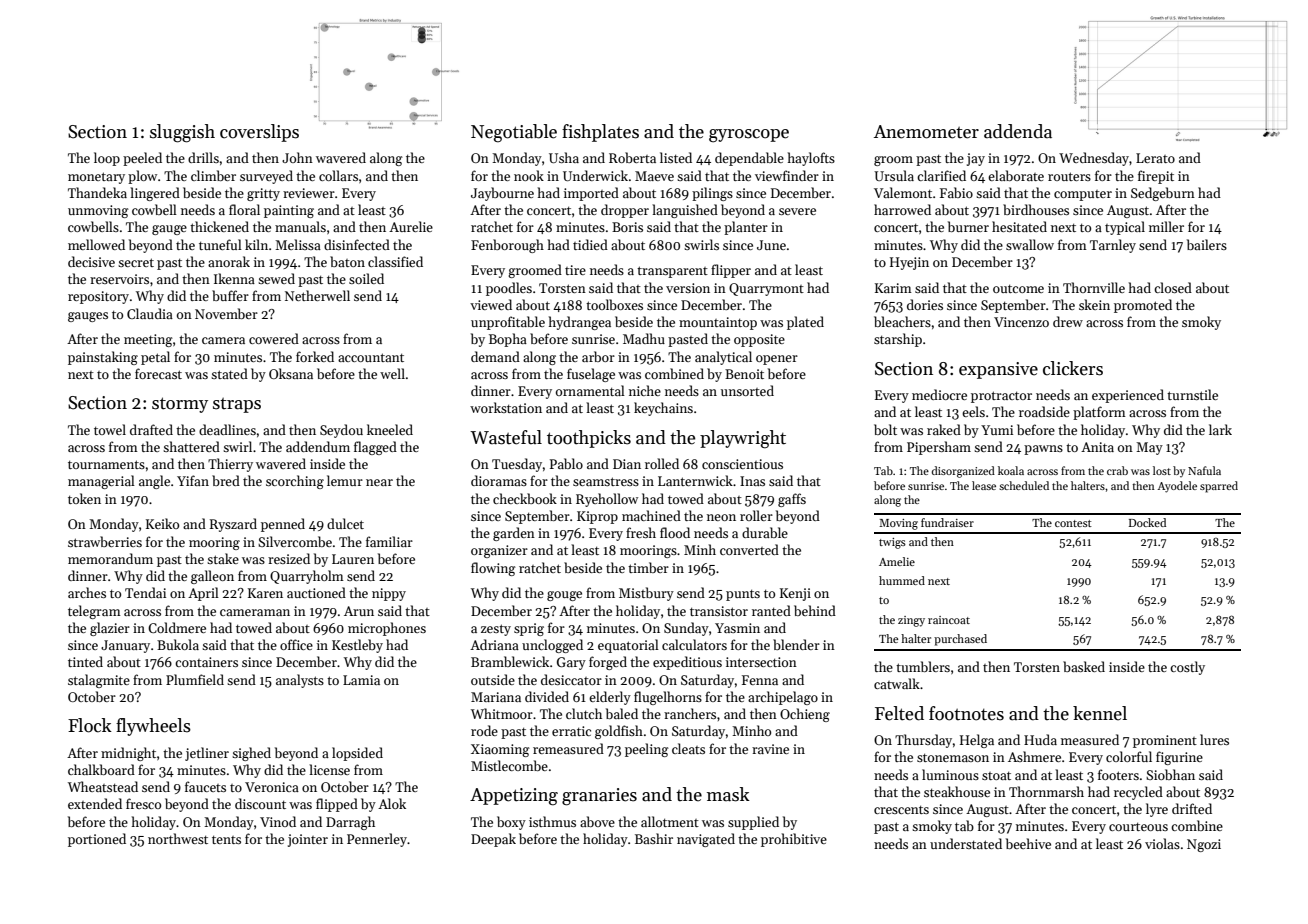  I want to click on Negotiable, so click(514, 133).
